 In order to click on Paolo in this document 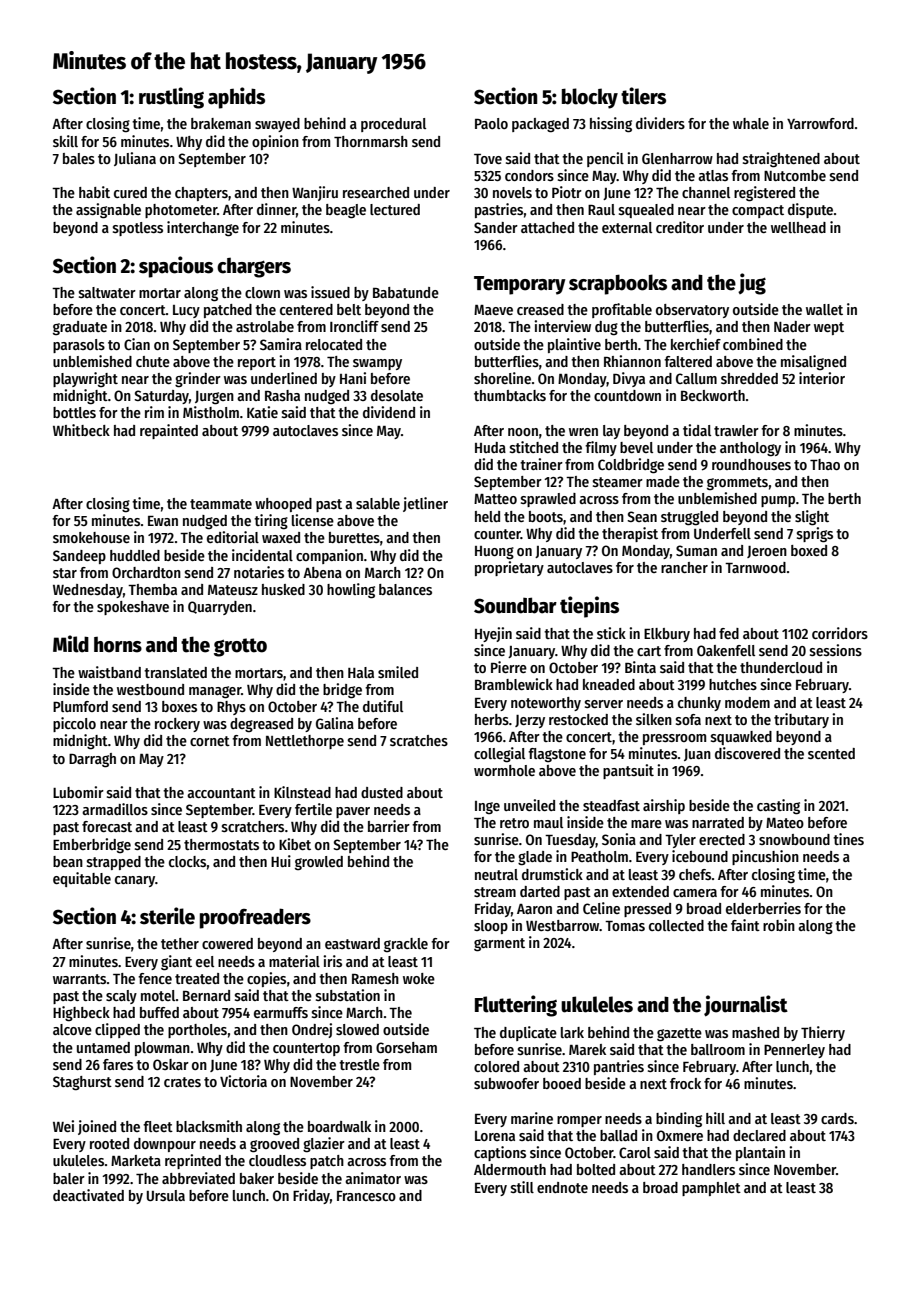, I will do `click(491, 123)`.
